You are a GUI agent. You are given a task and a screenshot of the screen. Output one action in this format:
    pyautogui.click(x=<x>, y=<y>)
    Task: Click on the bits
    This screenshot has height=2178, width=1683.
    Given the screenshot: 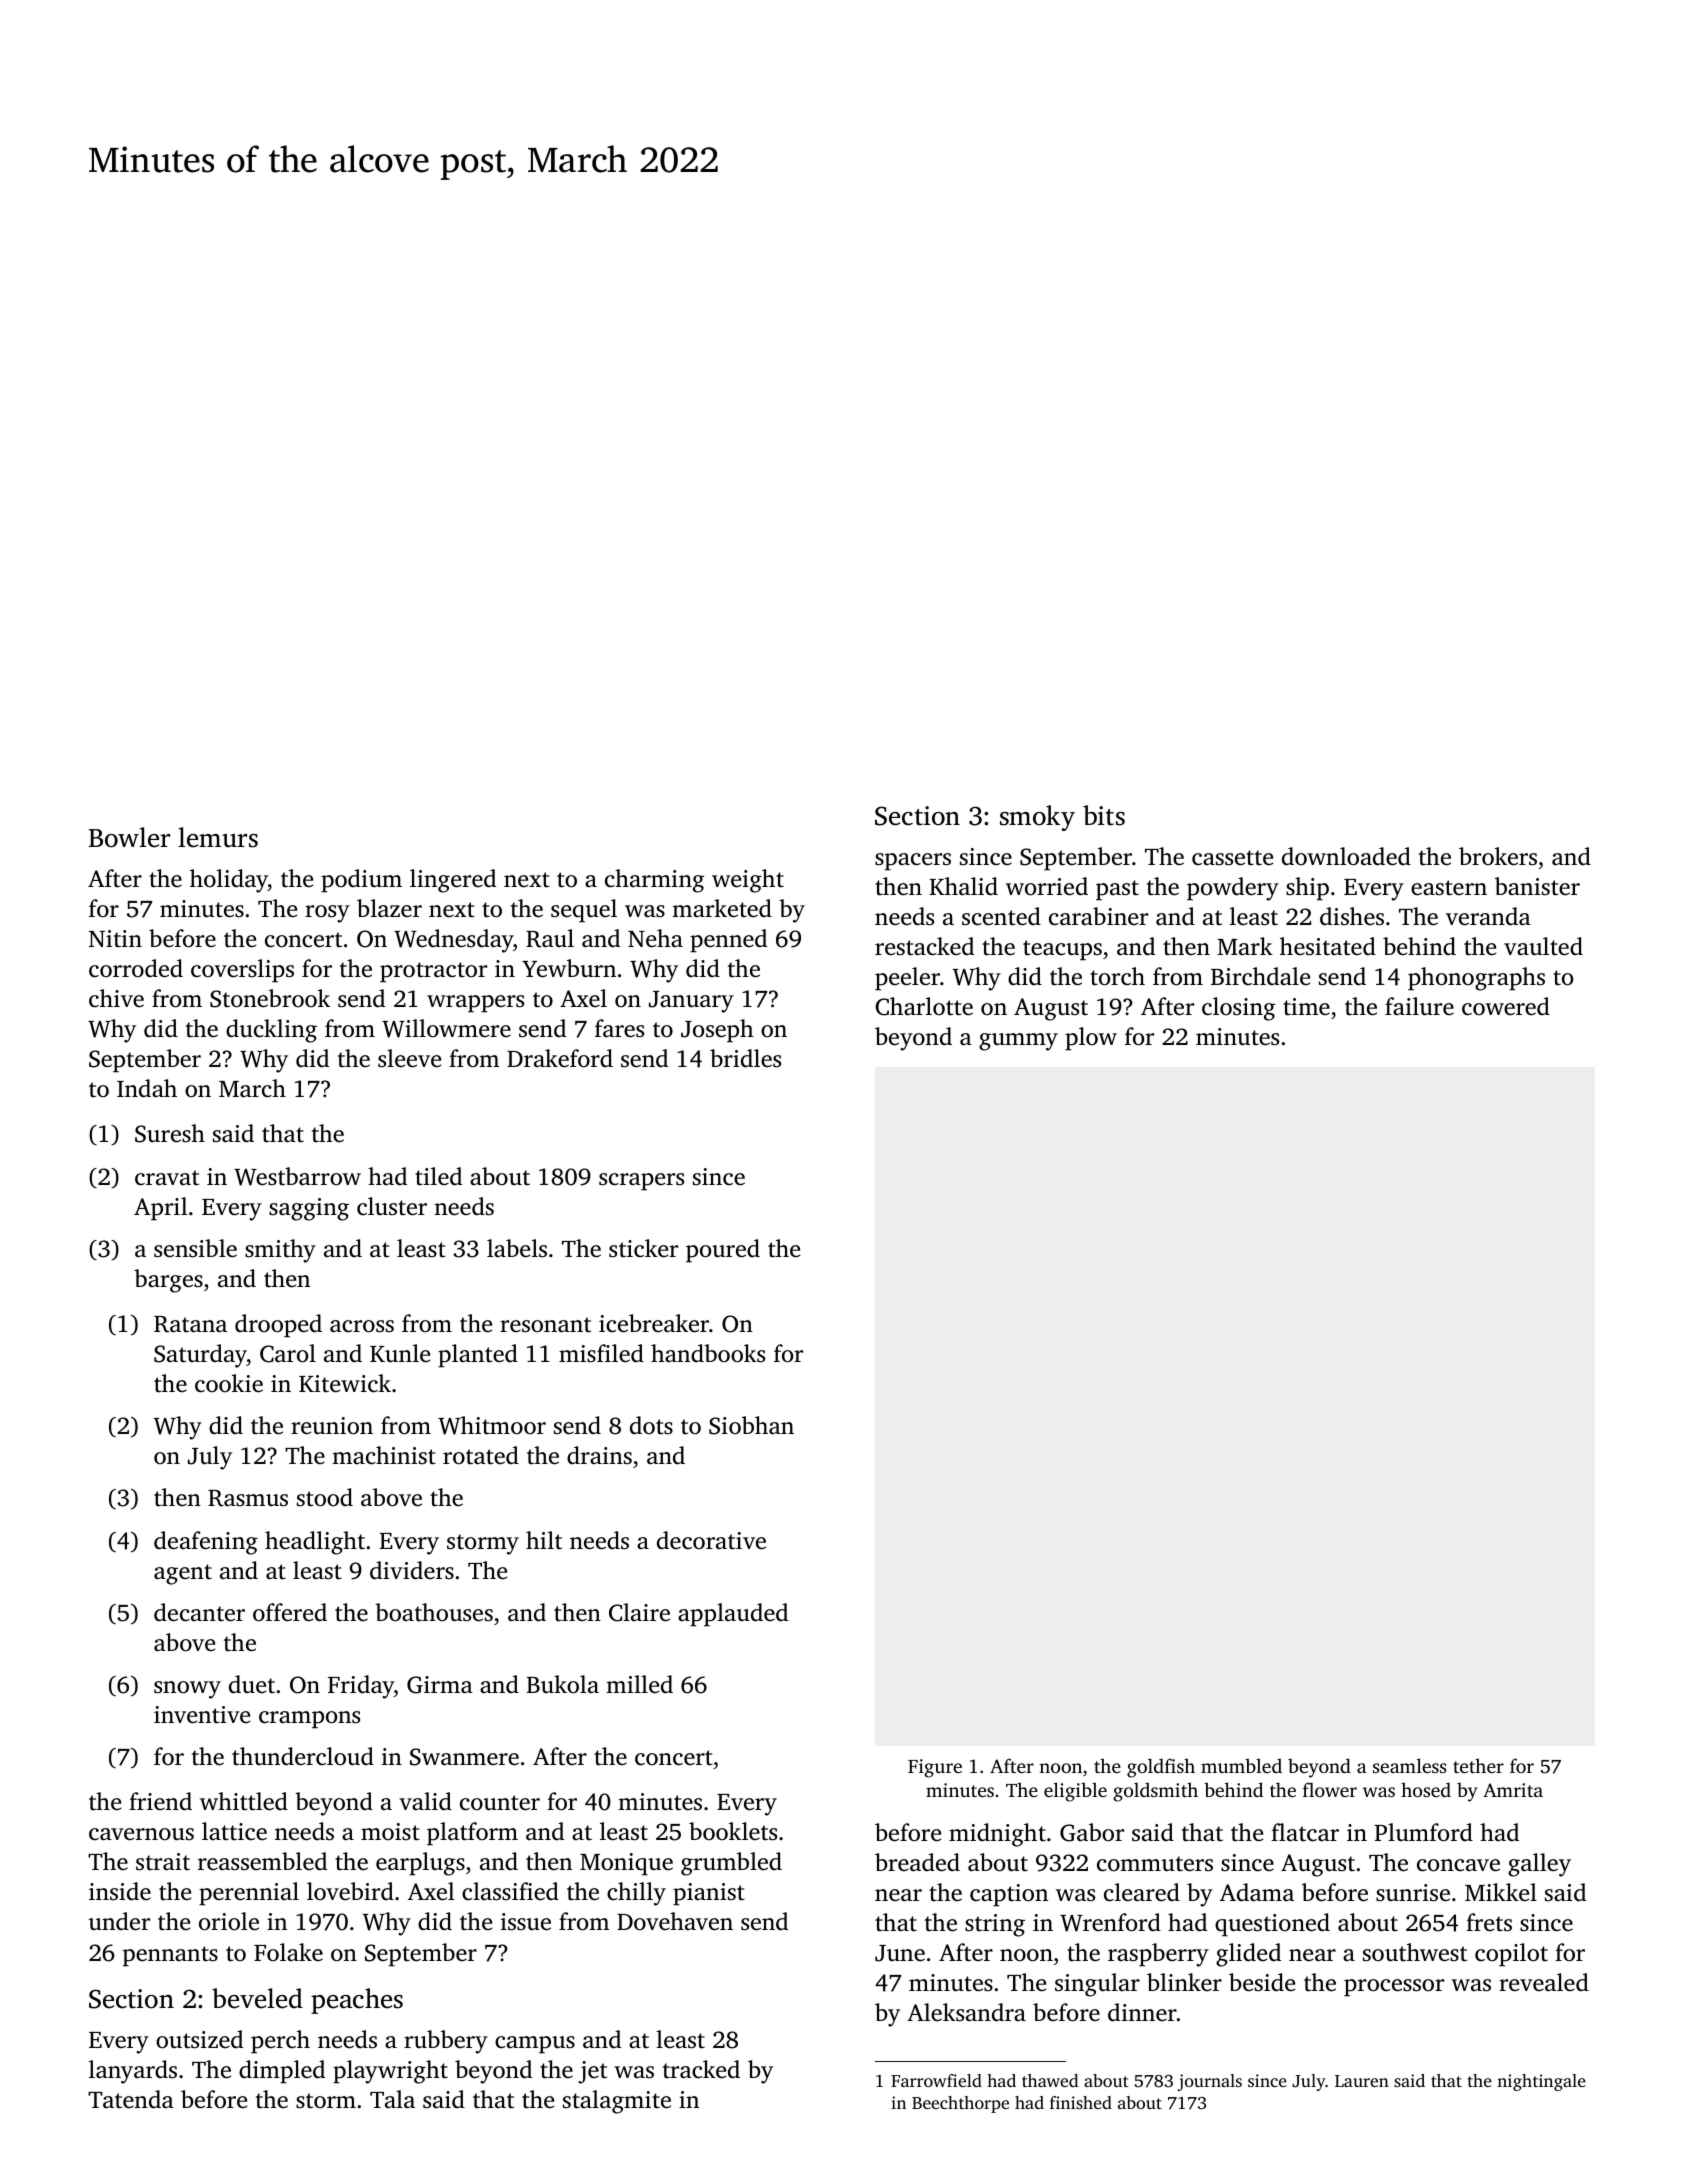 What is the action you would take?
    pyautogui.click(x=1104, y=815)
